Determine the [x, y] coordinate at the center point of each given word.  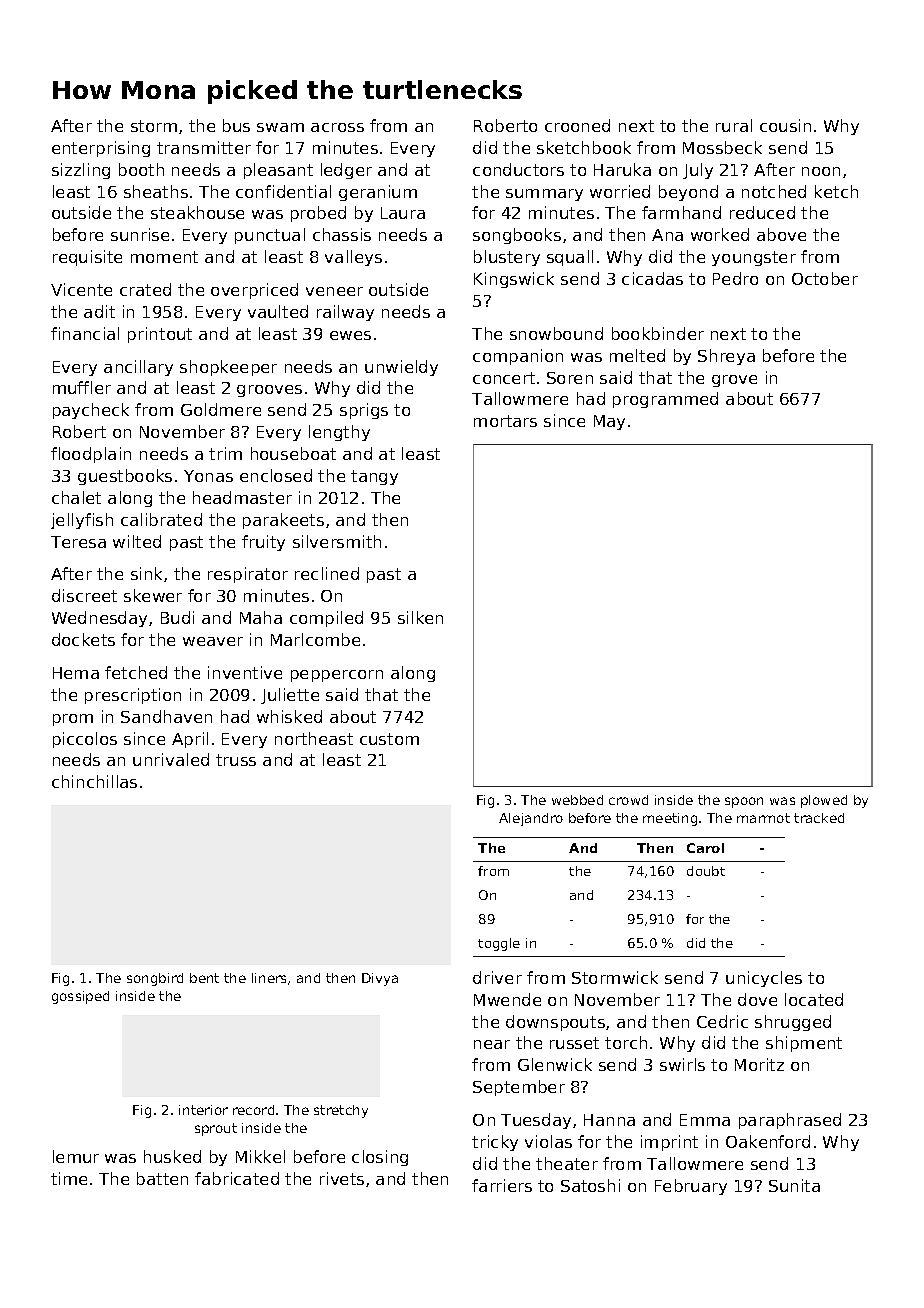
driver [497, 977]
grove [734, 381]
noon [821, 171]
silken [420, 617]
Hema [76, 673]
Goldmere [221, 409]
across [337, 127]
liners [269, 978]
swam [280, 127]
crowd [628, 800]
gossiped [80, 997]
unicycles [764, 979]
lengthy [339, 433]
